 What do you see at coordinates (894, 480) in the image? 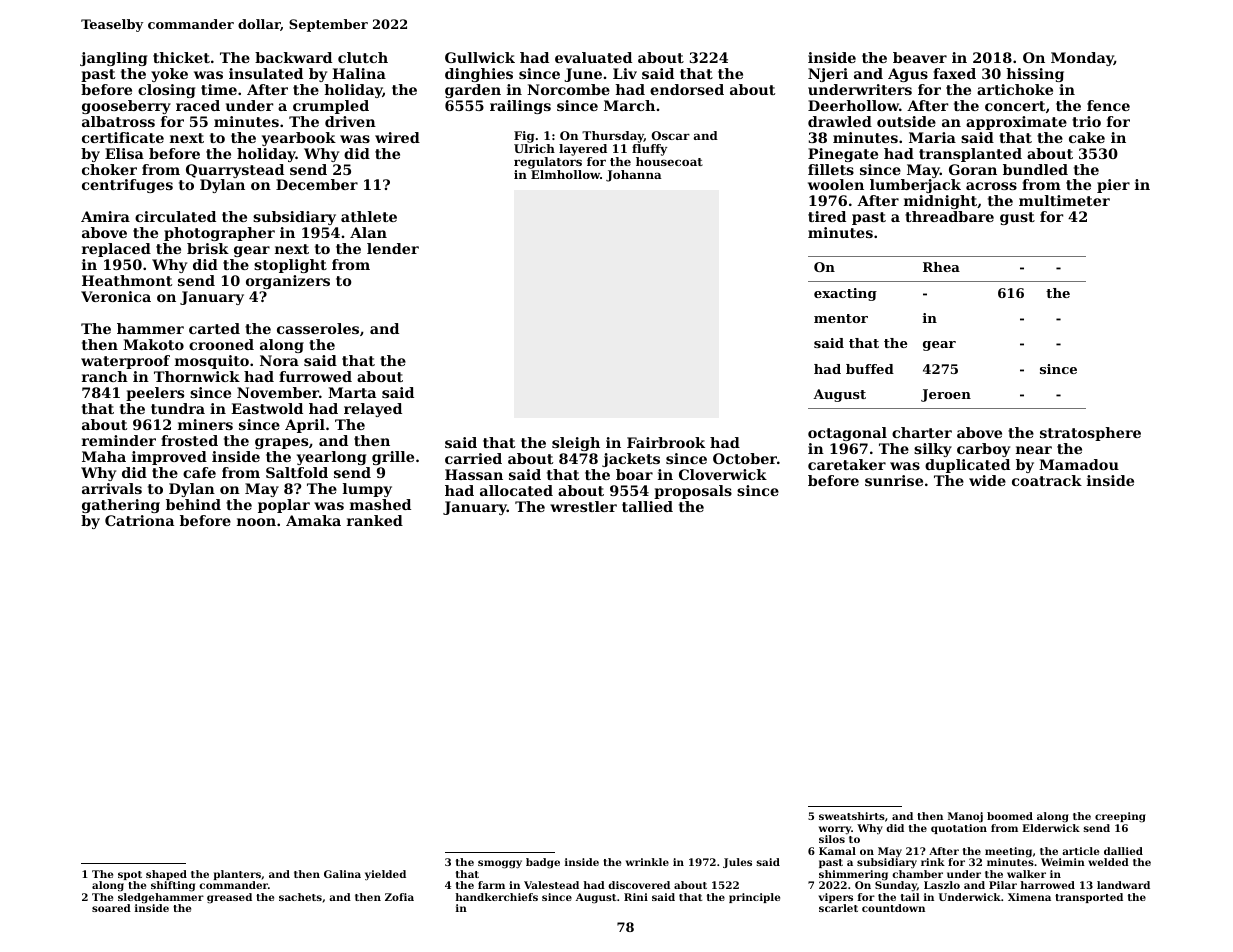
I see `sunrise` at bounding box center [894, 480].
